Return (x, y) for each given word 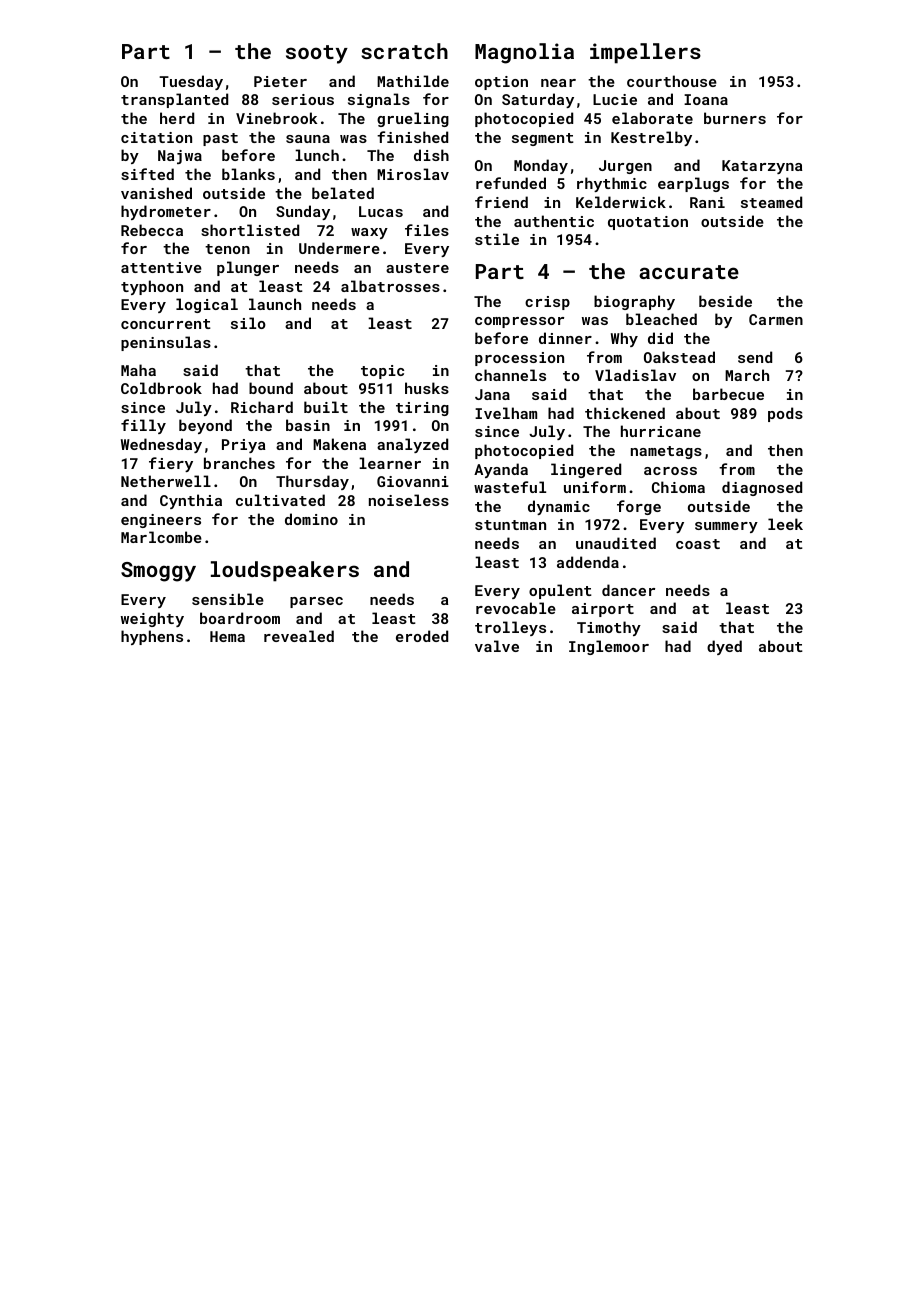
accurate (689, 272)
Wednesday (161, 445)
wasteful (510, 487)
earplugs (693, 184)
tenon (227, 249)
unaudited (616, 543)
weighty (152, 619)
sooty (317, 54)
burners (735, 118)
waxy (369, 233)
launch (275, 304)
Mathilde (413, 81)
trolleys (510, 628)
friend (501, 202)
